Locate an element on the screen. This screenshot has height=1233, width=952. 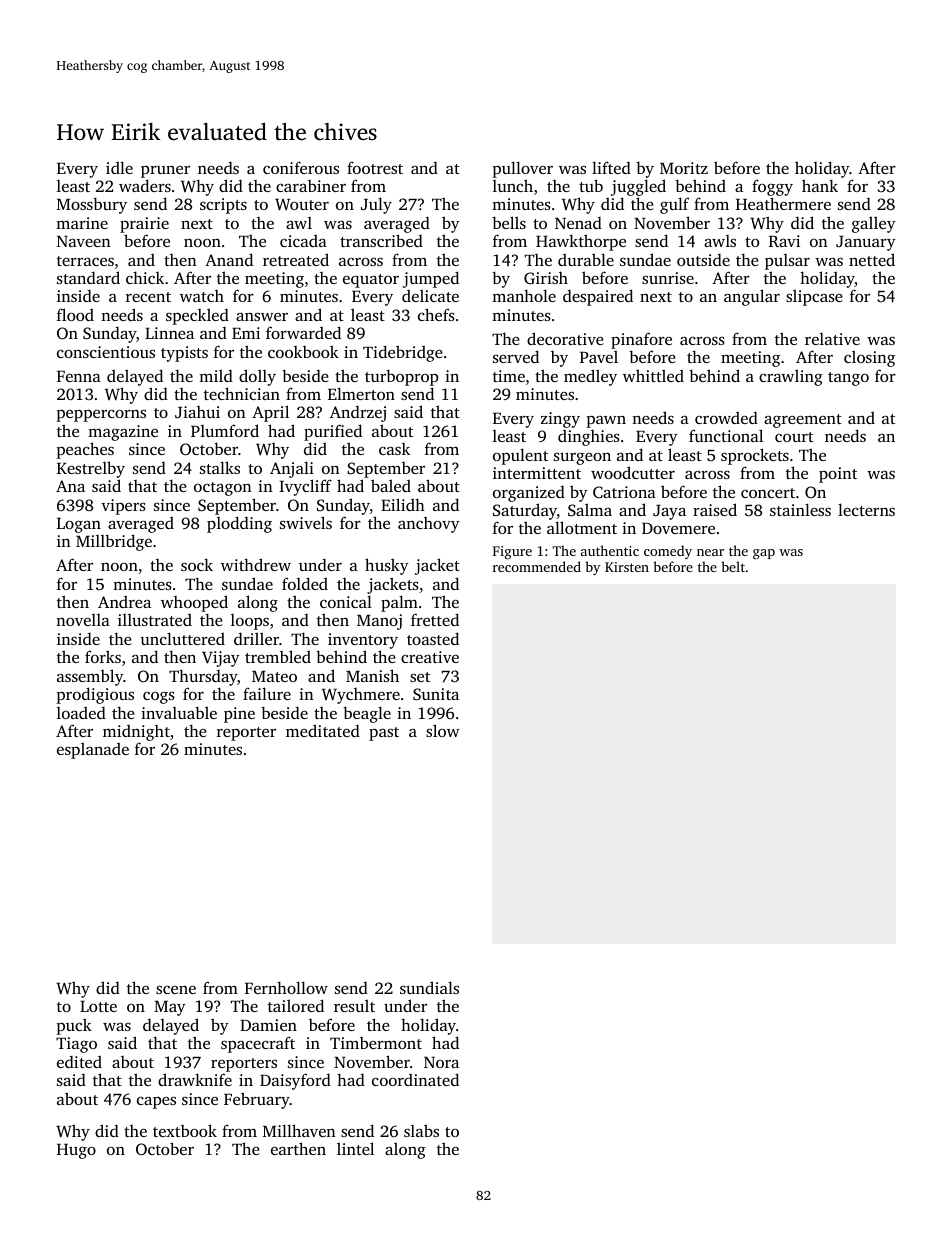
lintel is located at coordinates (355, 1148).
